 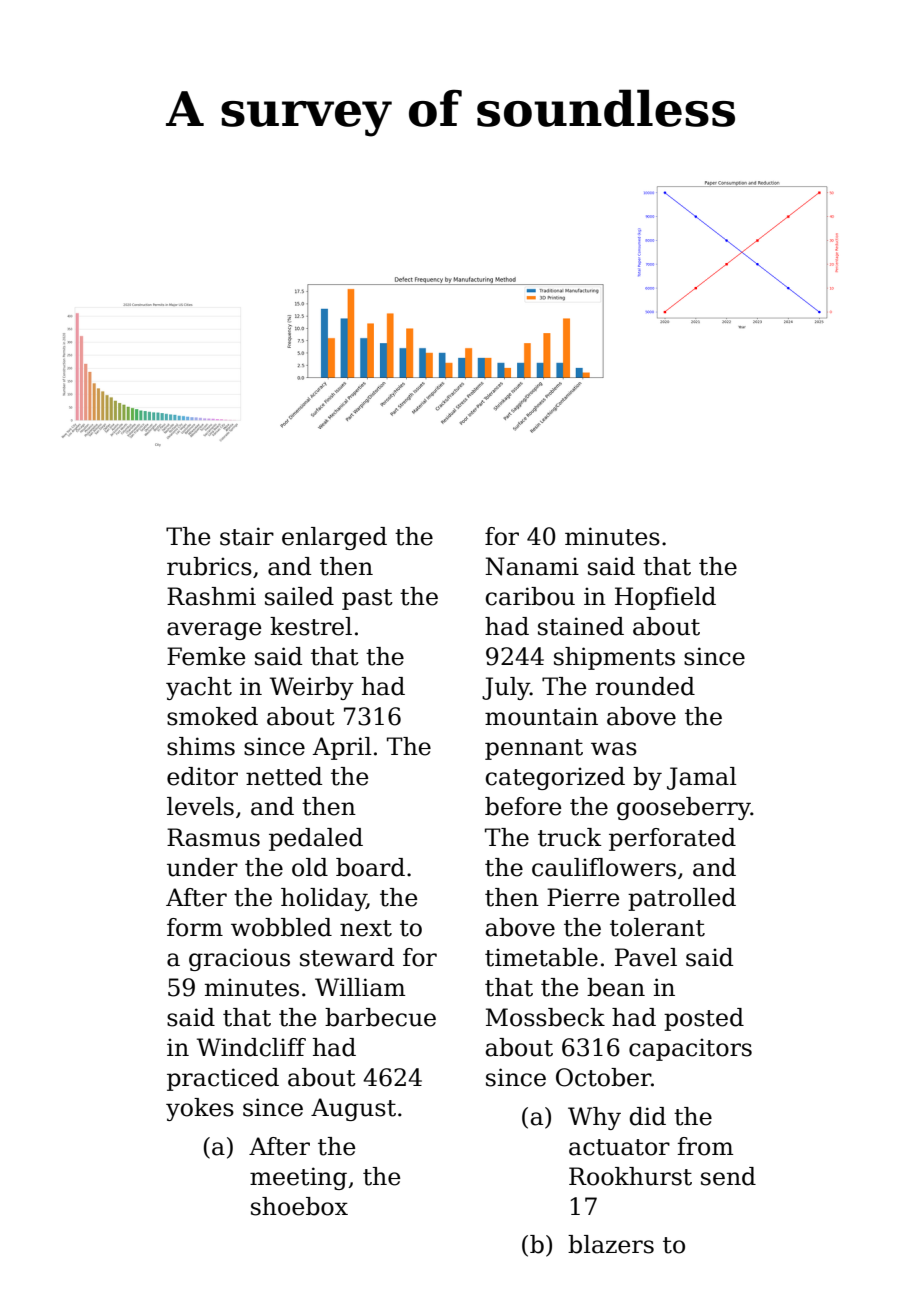 I want to click on meeting, so click(x=298, y=1178).
